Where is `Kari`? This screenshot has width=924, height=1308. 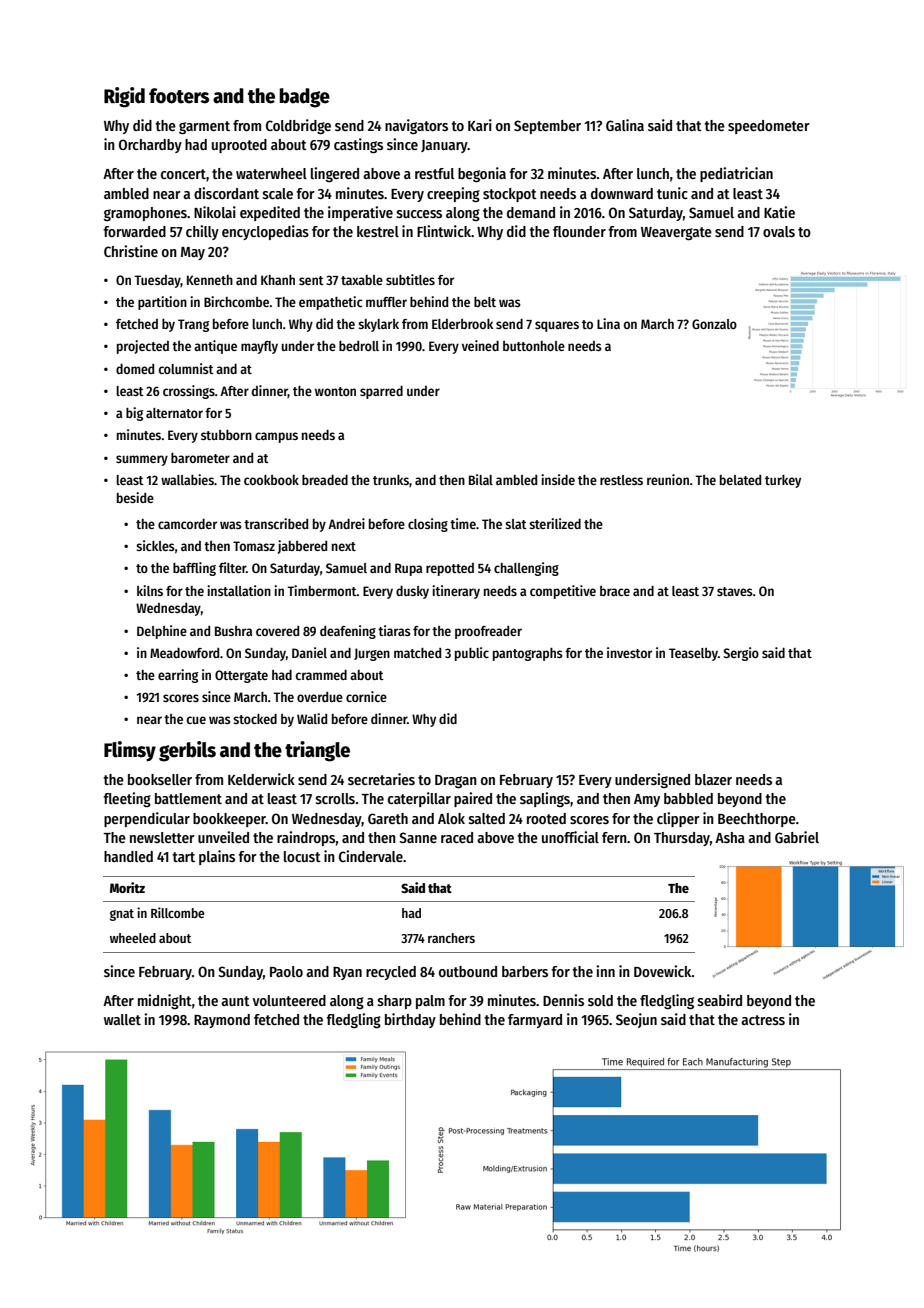 Kari is located at coordinates (480, 125).
